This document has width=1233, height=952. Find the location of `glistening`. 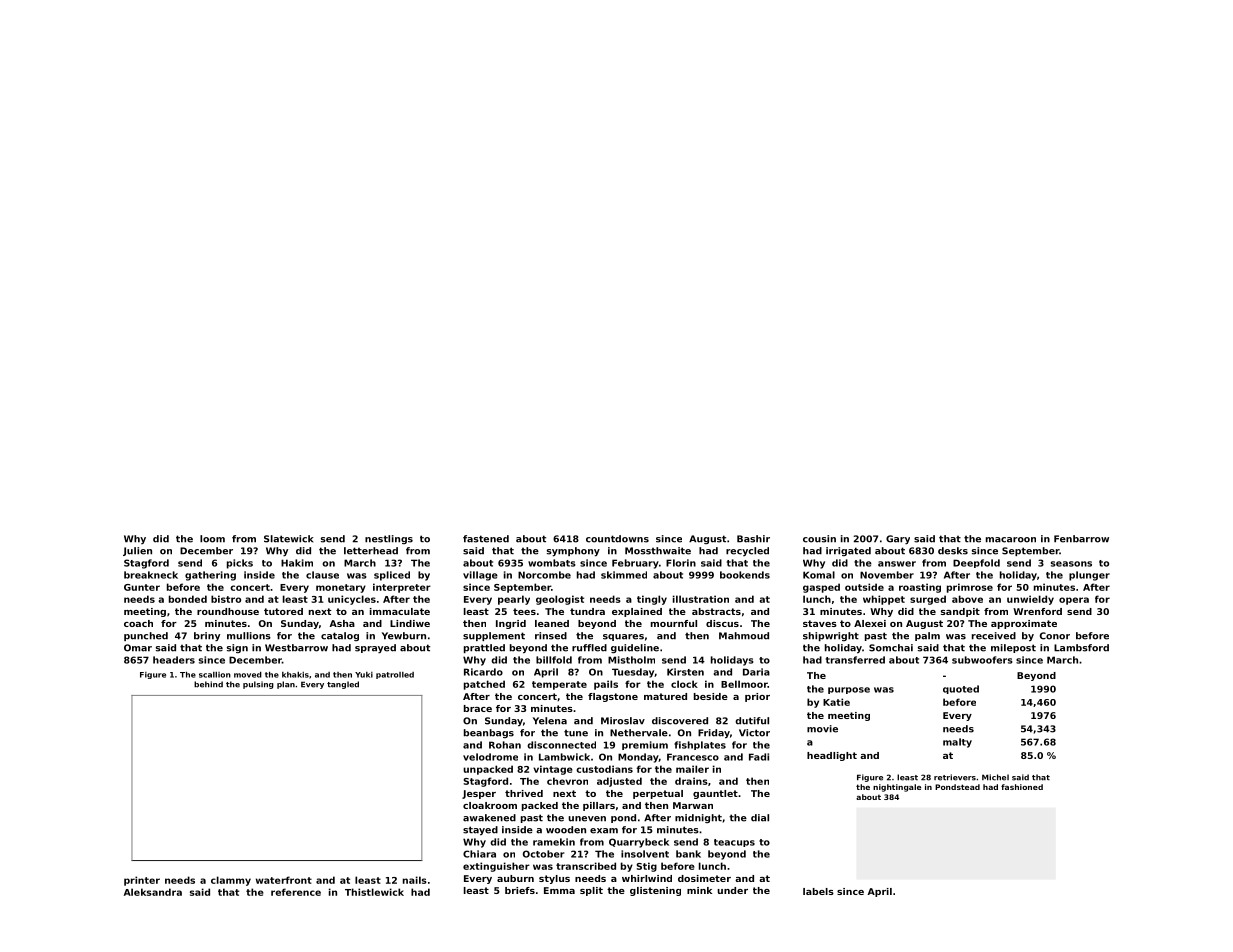

glistening is located at coordinates (655, 891).
